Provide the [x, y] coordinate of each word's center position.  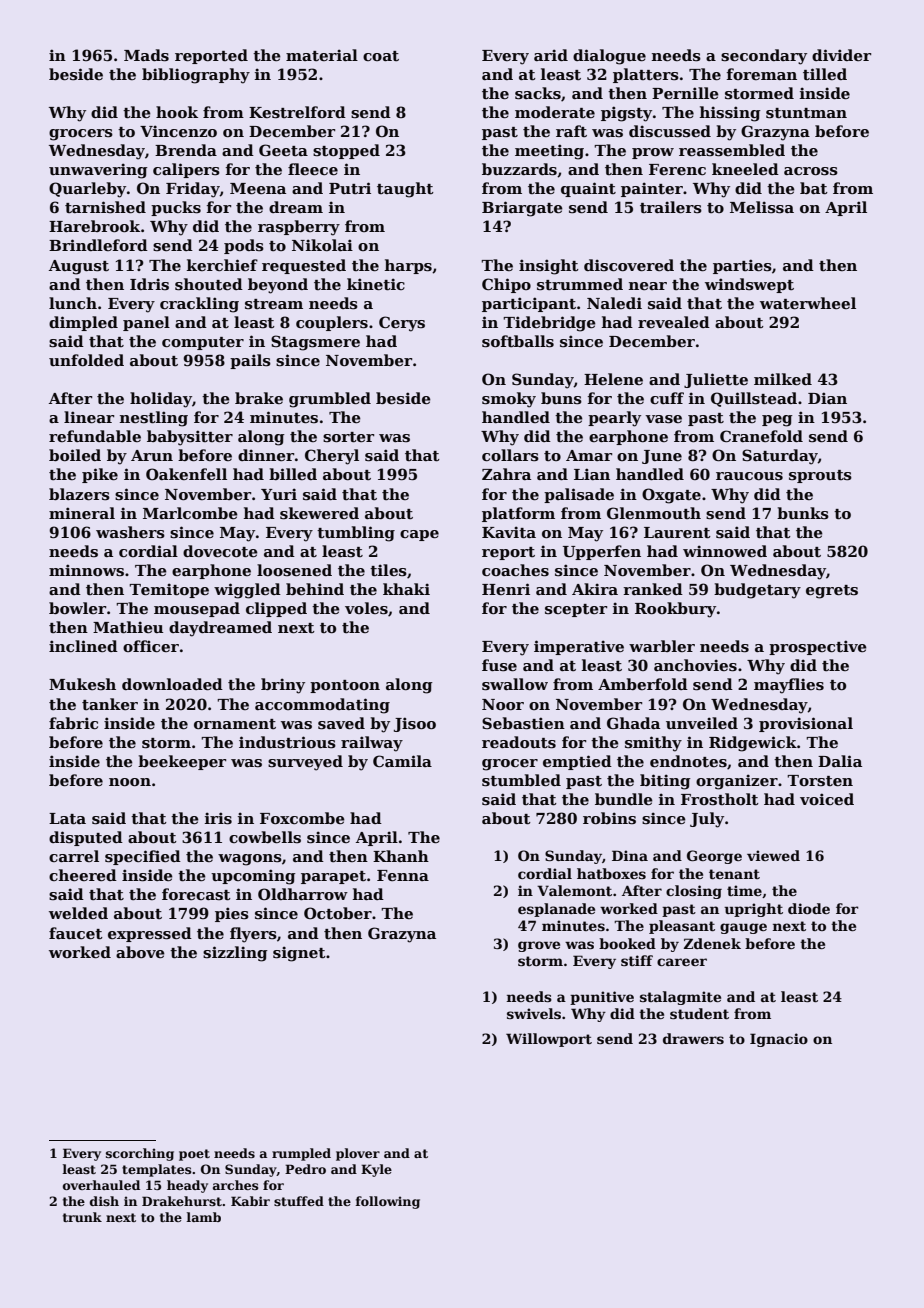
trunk [82, 1217]
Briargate [522, 209]
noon [130, 782]
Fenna [403, 875]
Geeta [283, 150]
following [387, 1202]
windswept [749, 285]
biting [665, 782]
